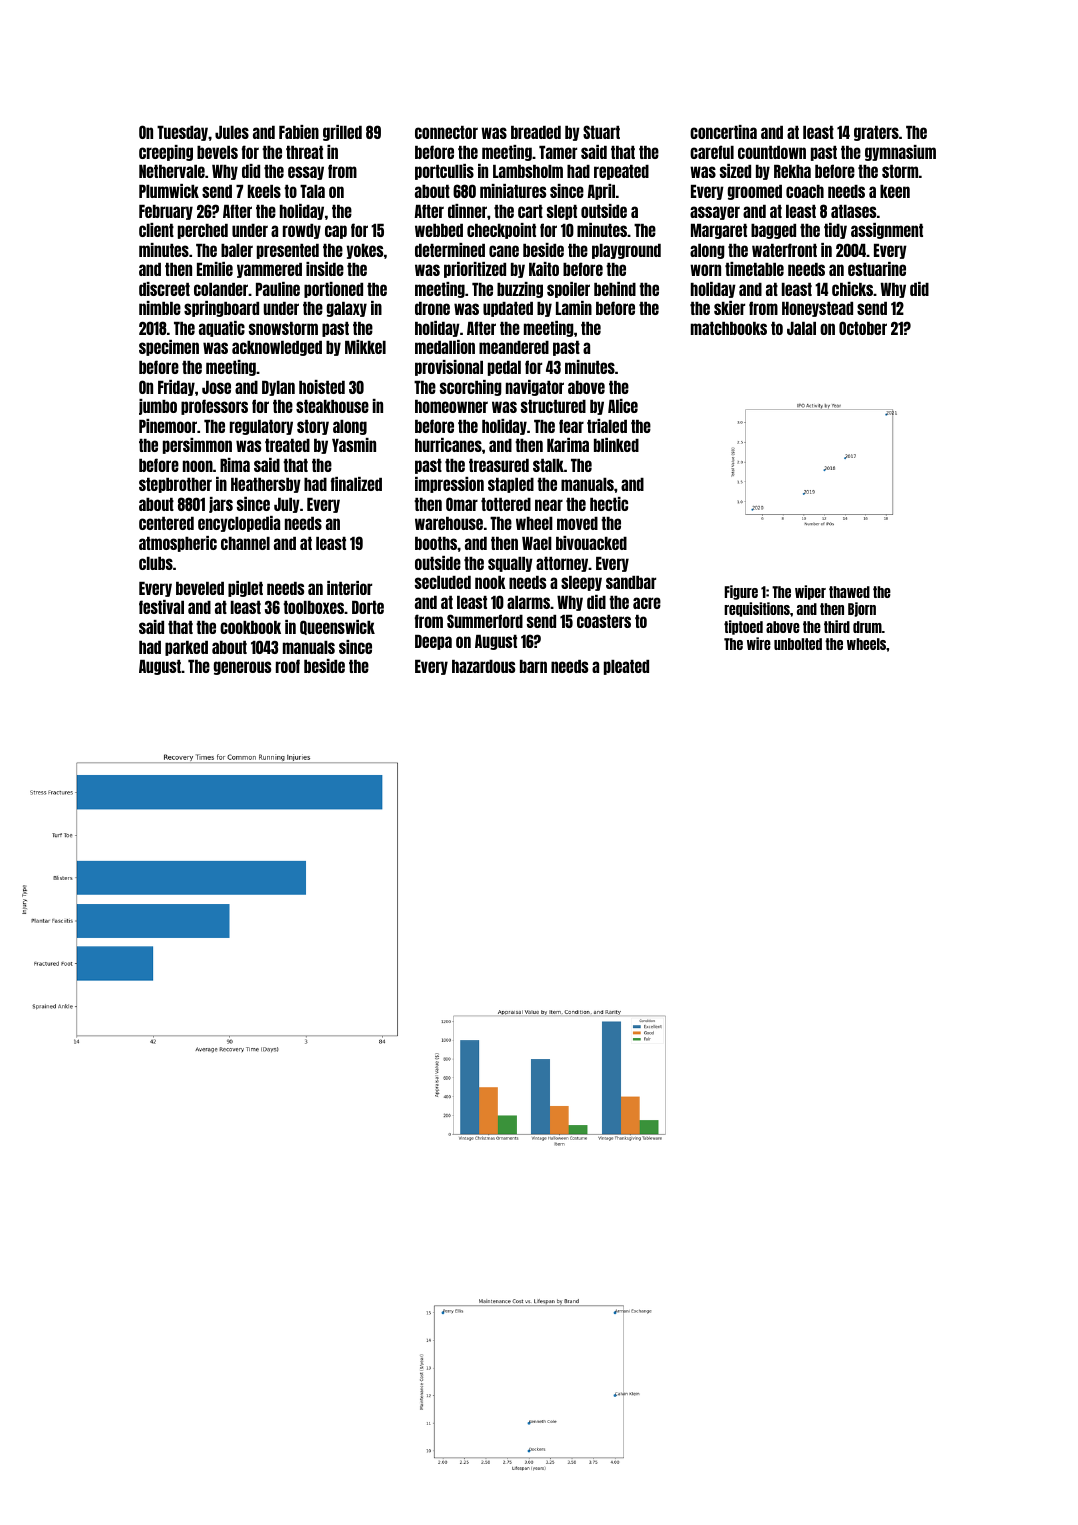 Image resolution: width=1078 pixels, height=1525 pixels. I want to click on roof, so click(288, 666).
